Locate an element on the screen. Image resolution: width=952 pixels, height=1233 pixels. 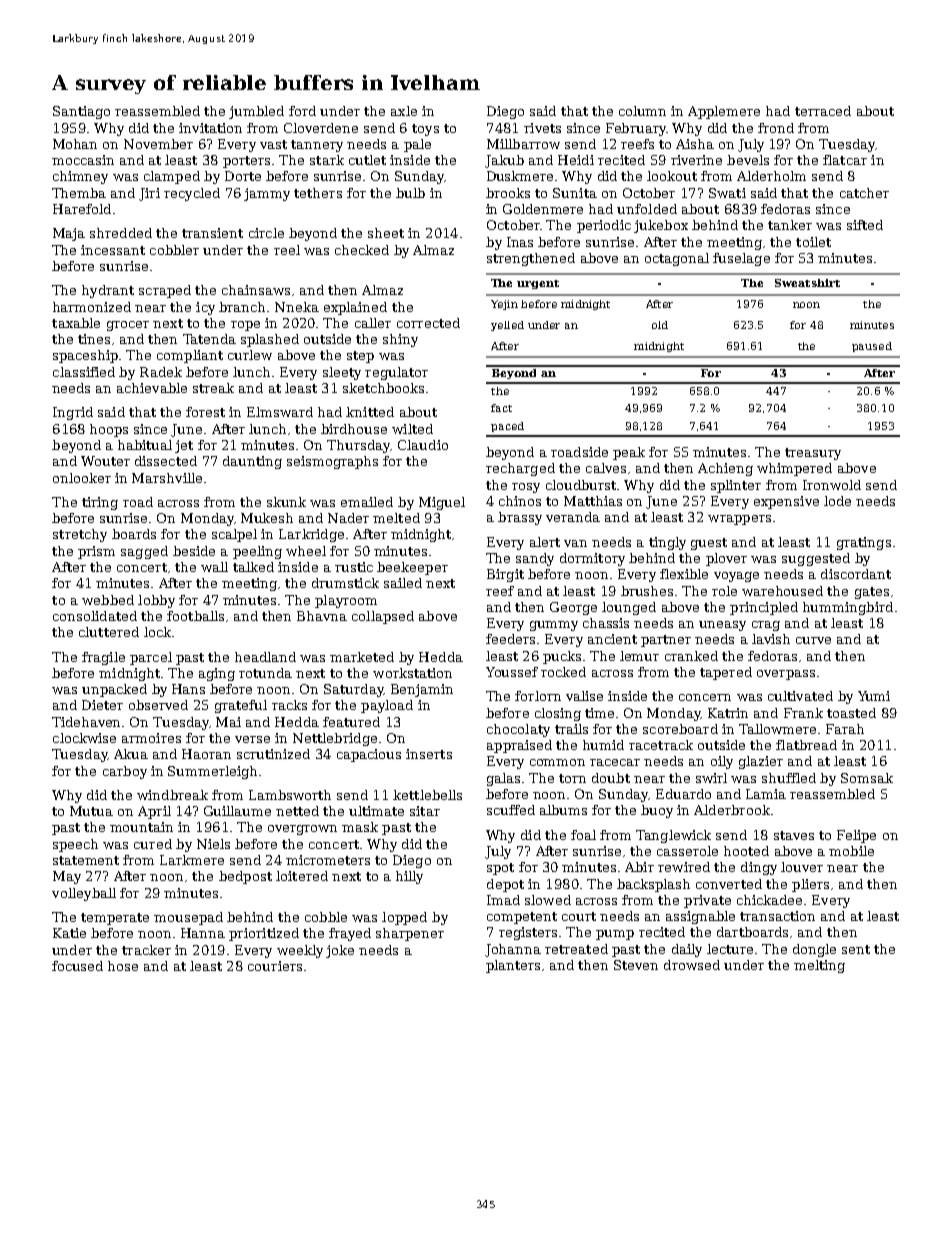
periodic is located at coordinates (604, 226).
